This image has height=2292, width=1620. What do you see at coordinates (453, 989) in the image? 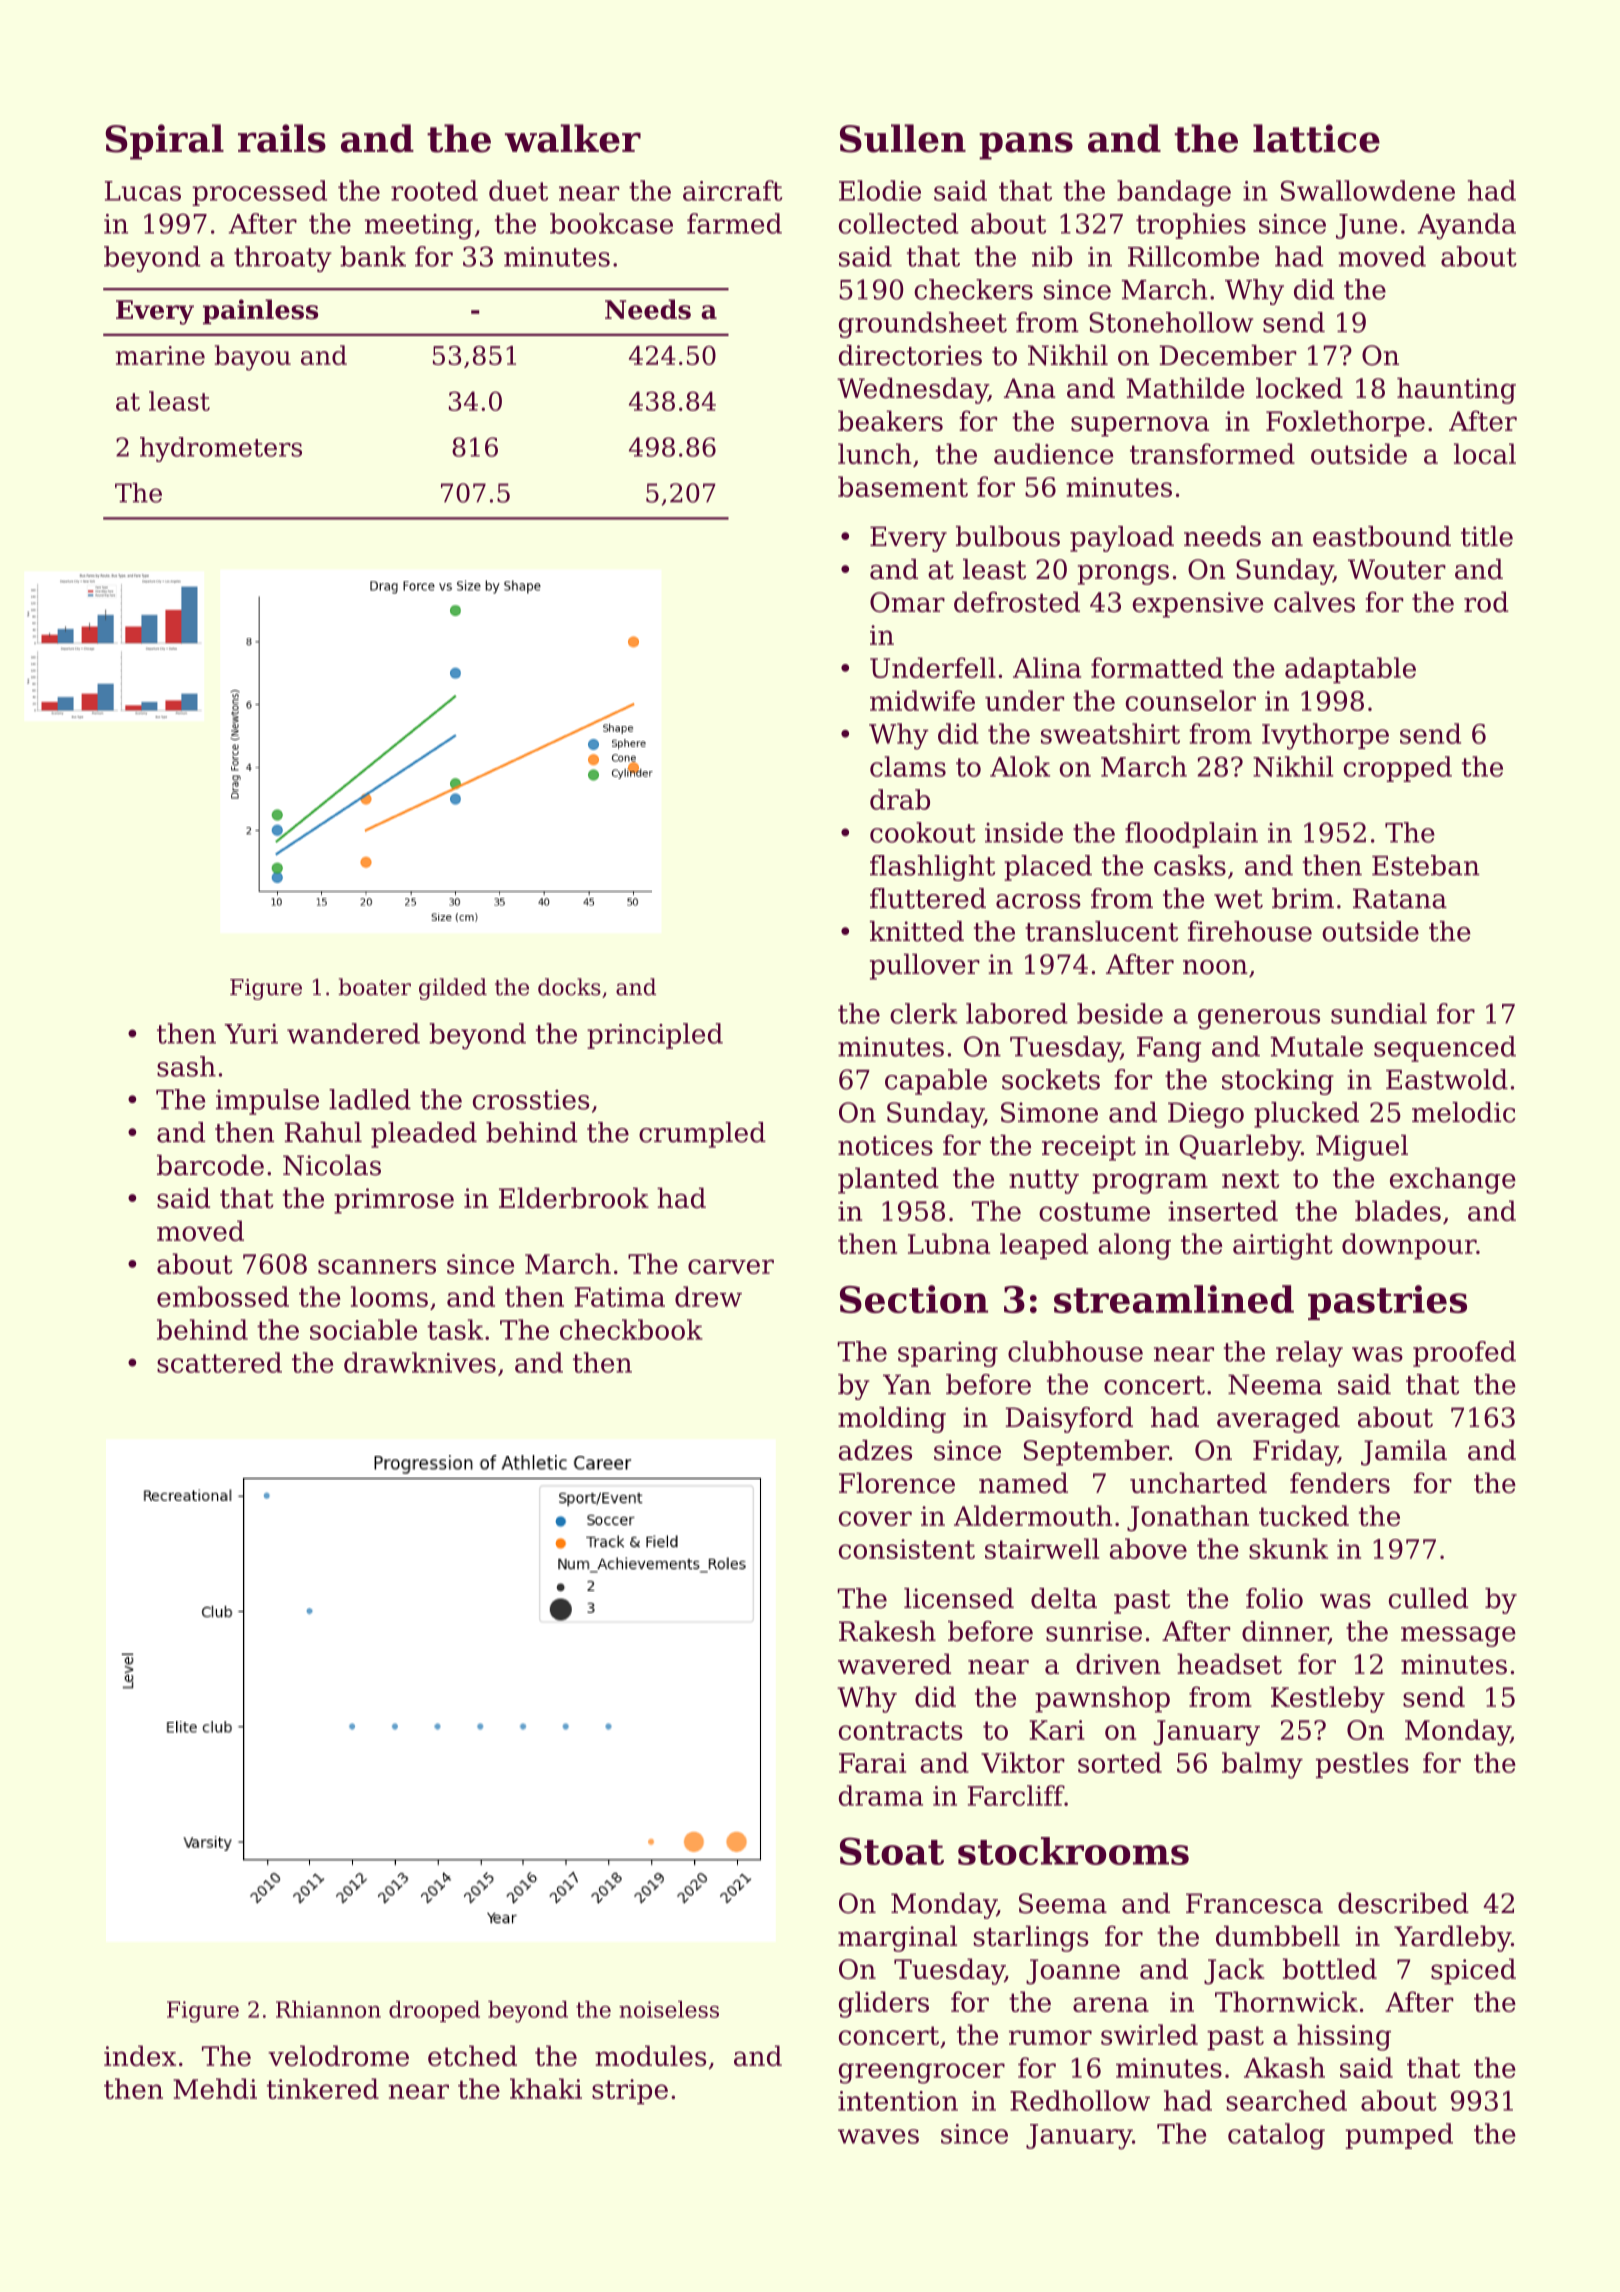
I see `gilded` at bounding box center [453, 989].
